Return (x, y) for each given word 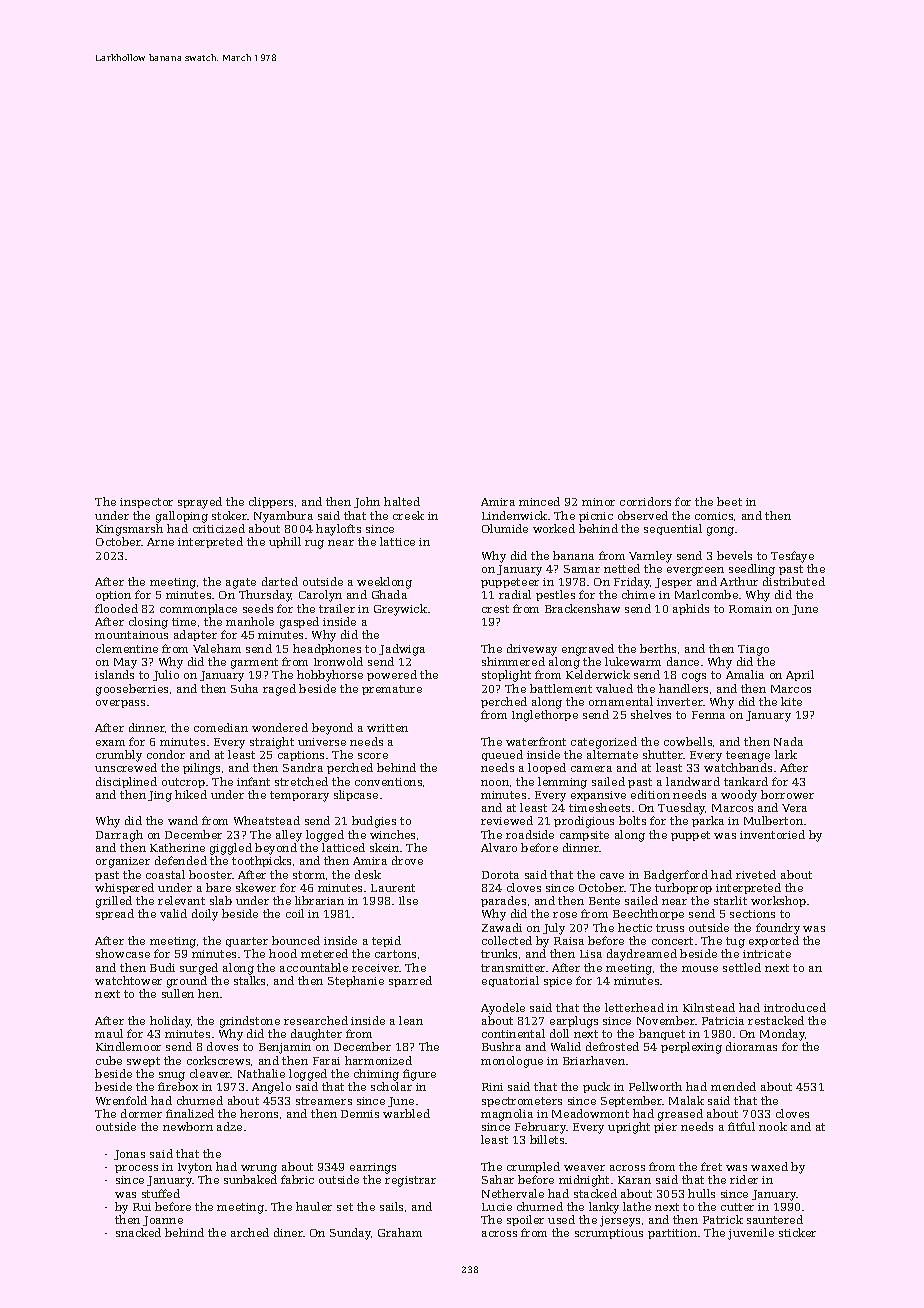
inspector (146, 503)
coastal (165, 874)
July (554, 929)
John (367, 502)
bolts (632, 820)
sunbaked (250, 1179)
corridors (645, 501)
